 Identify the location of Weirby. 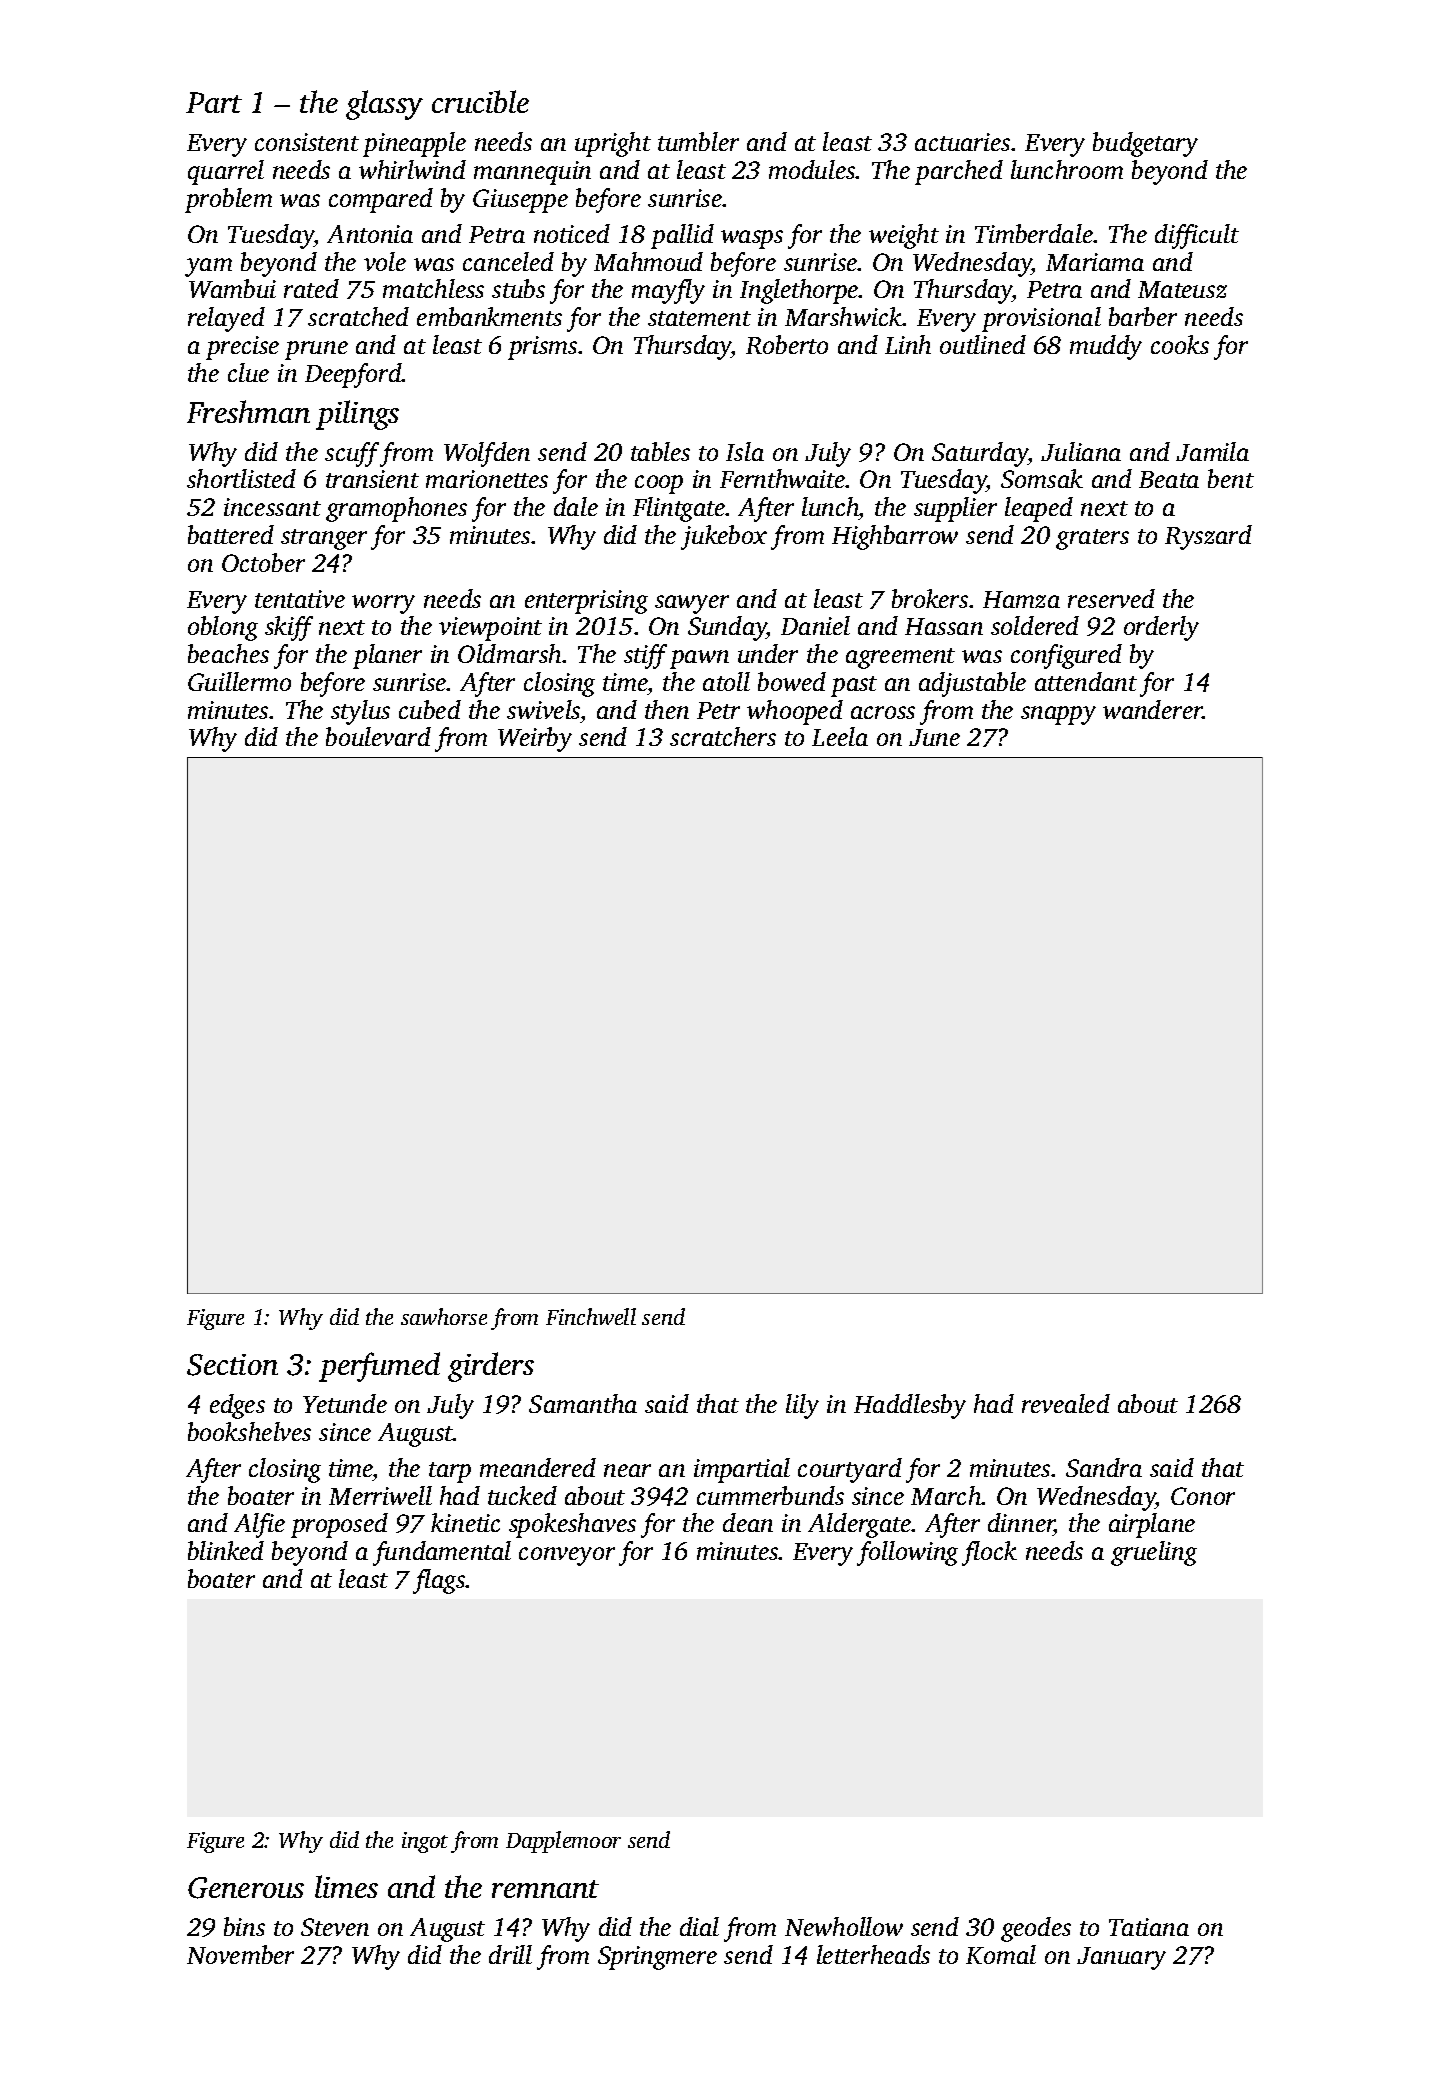
(535, 739).
